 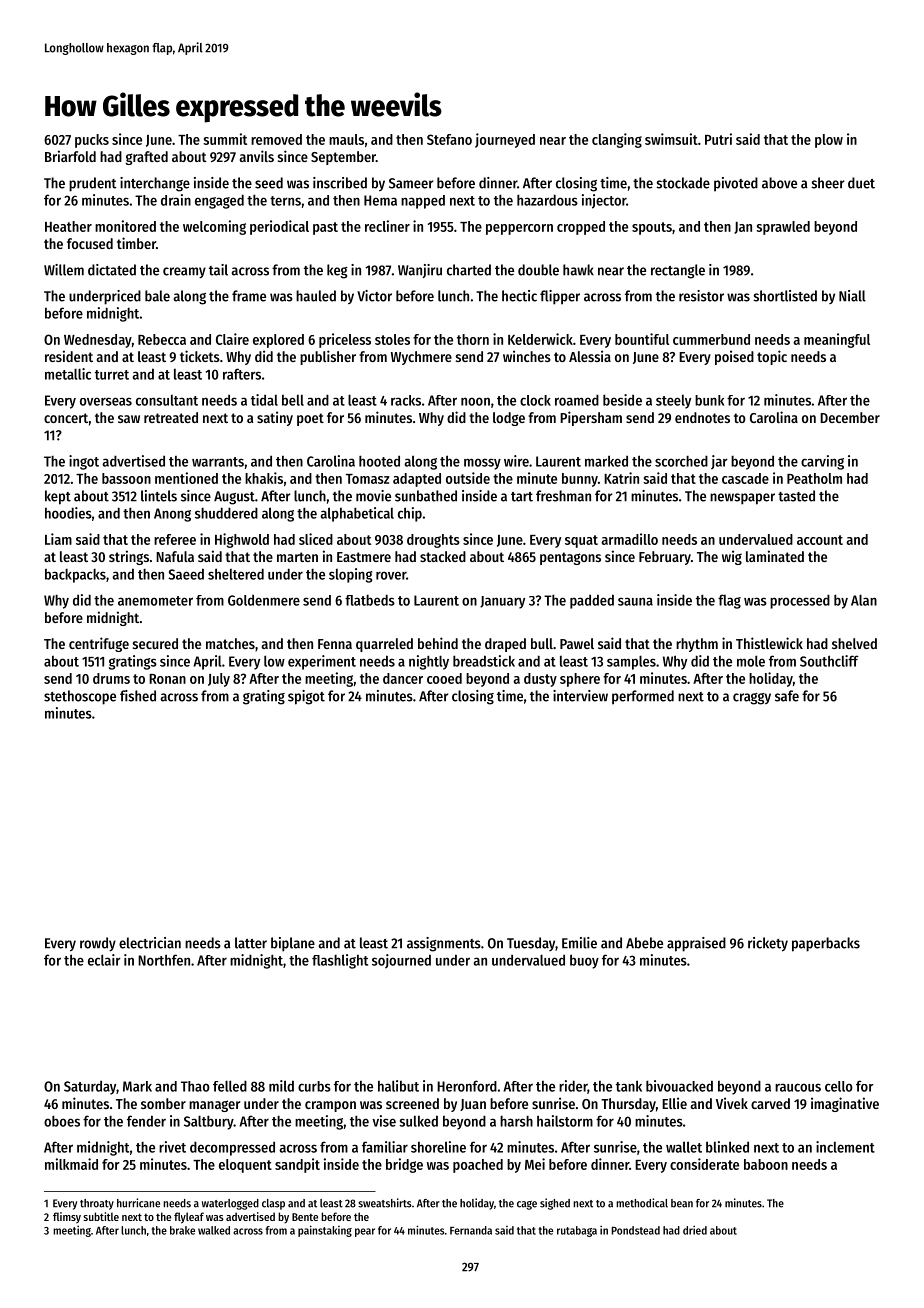 What do you see at coordinates (209, 1122) in the screenshot?
I see `Saltbury` at bounding box center [209, 1122].
